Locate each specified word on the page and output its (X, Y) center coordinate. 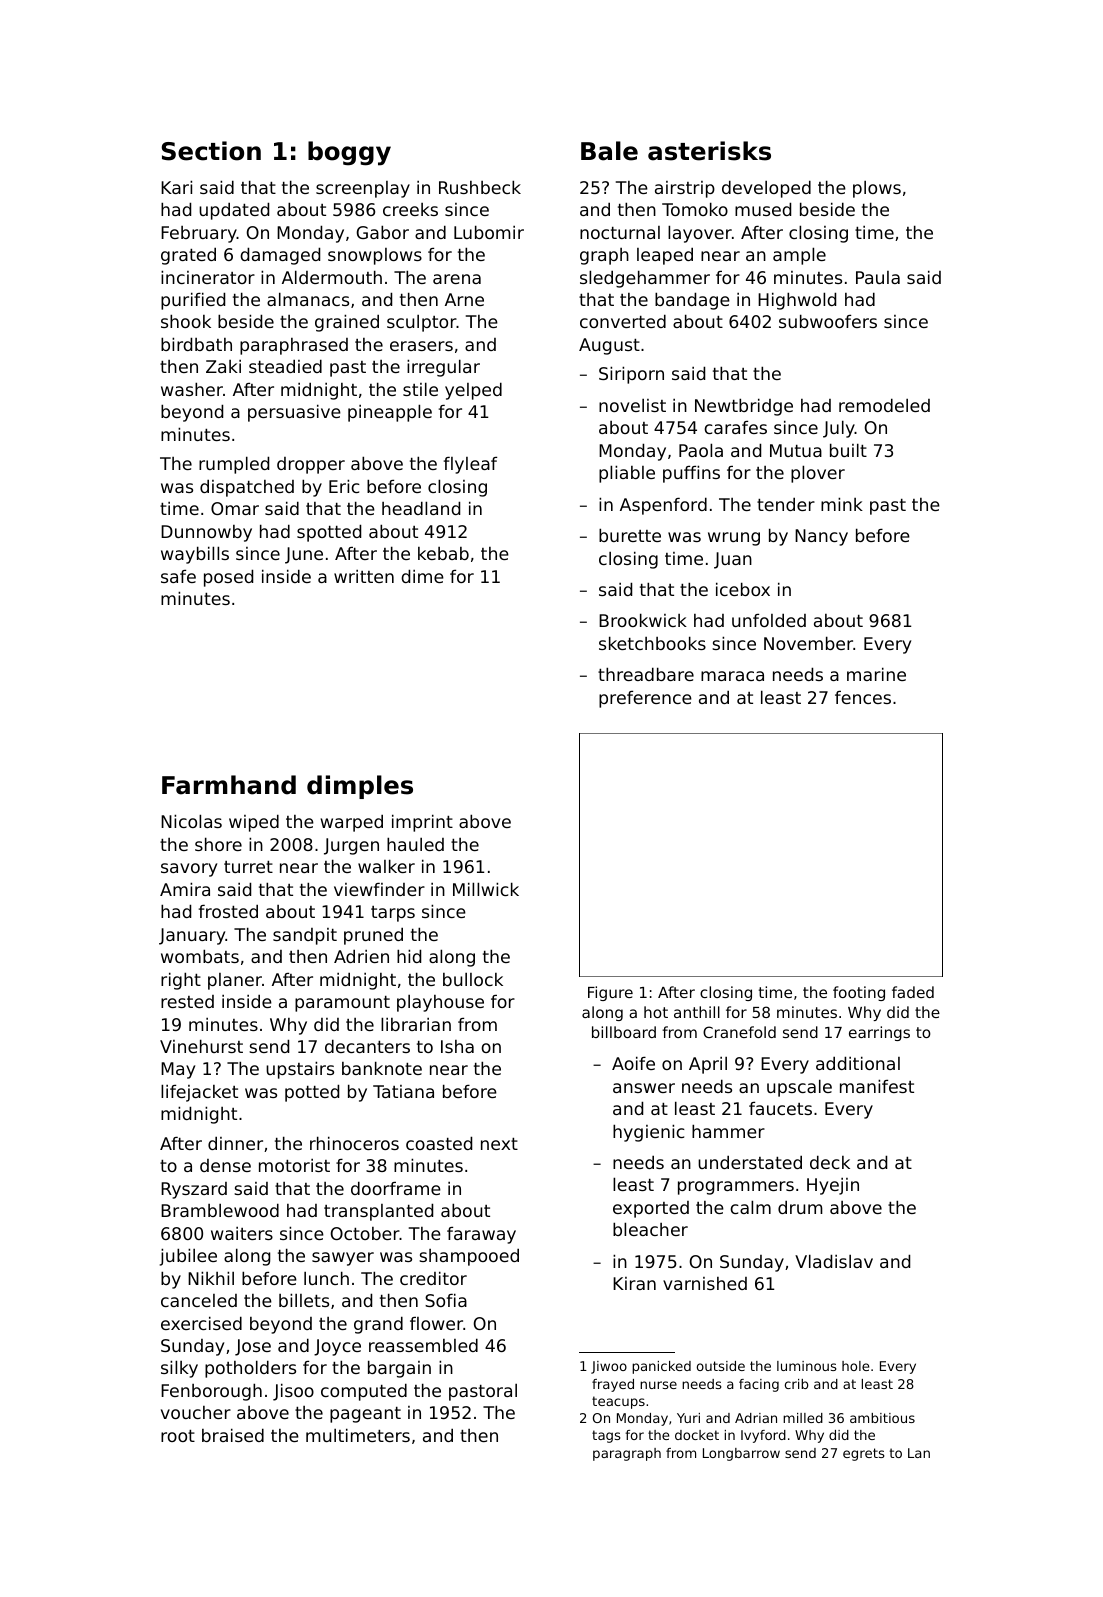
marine (876, 674)
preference (645, 699)
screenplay (363, 189)
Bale (609, 151)
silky (179, 1369)
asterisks (709, 151)
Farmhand (229, 785)
